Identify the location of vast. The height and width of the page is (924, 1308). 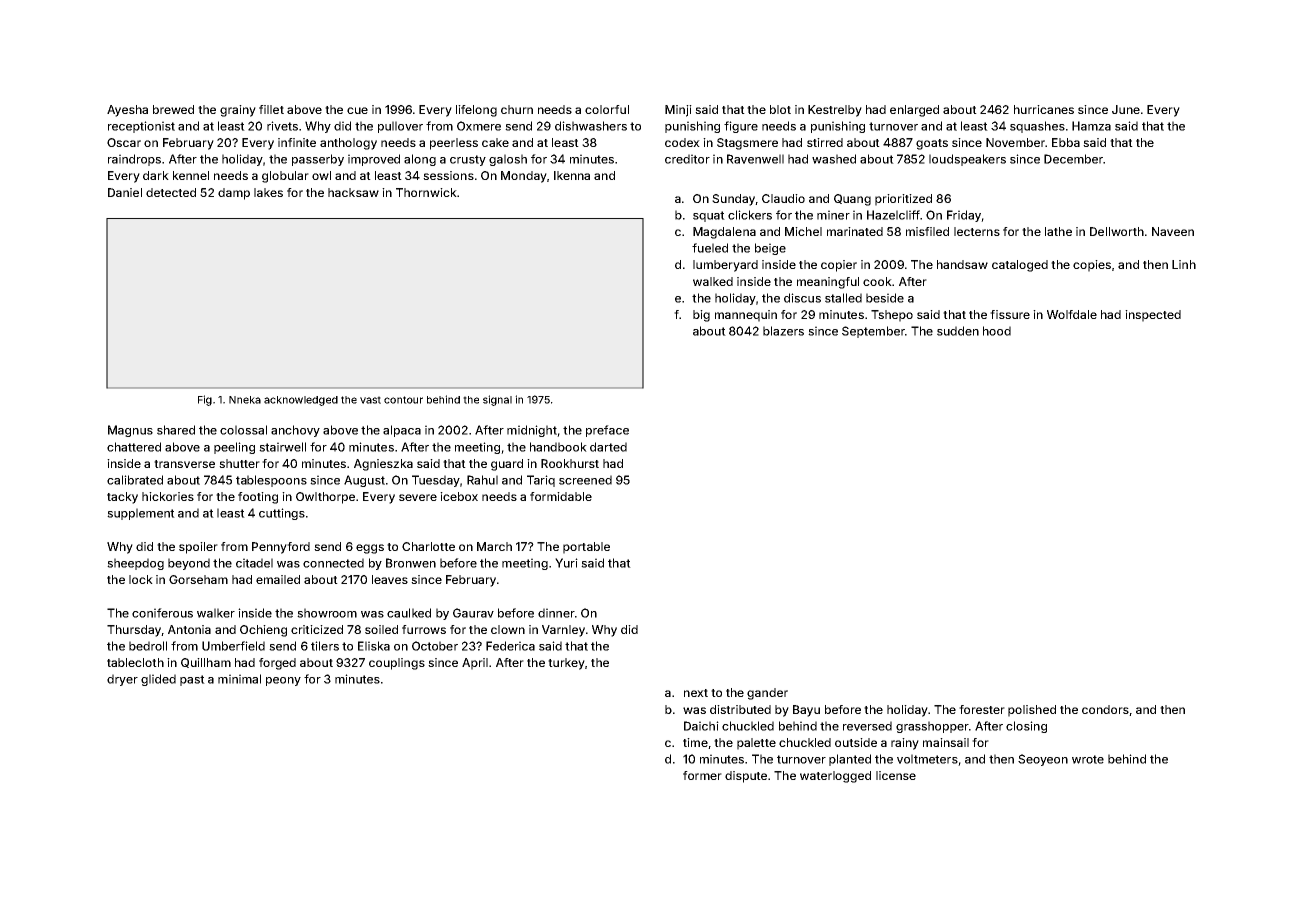
(370, 400).
